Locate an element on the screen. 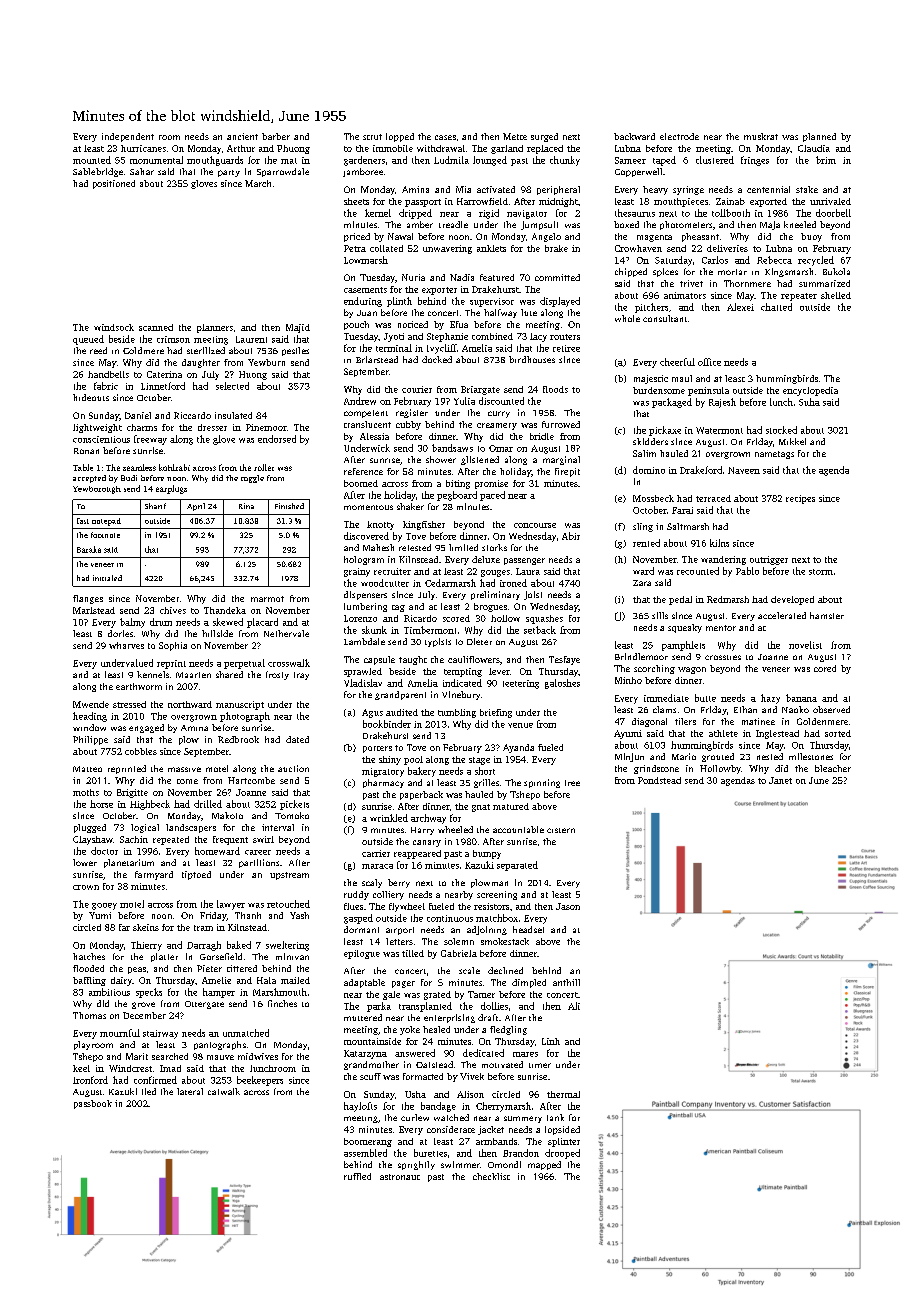 The width and height of the screenshot is (924, 1308). maraca is located at coordinates (377, 866).
